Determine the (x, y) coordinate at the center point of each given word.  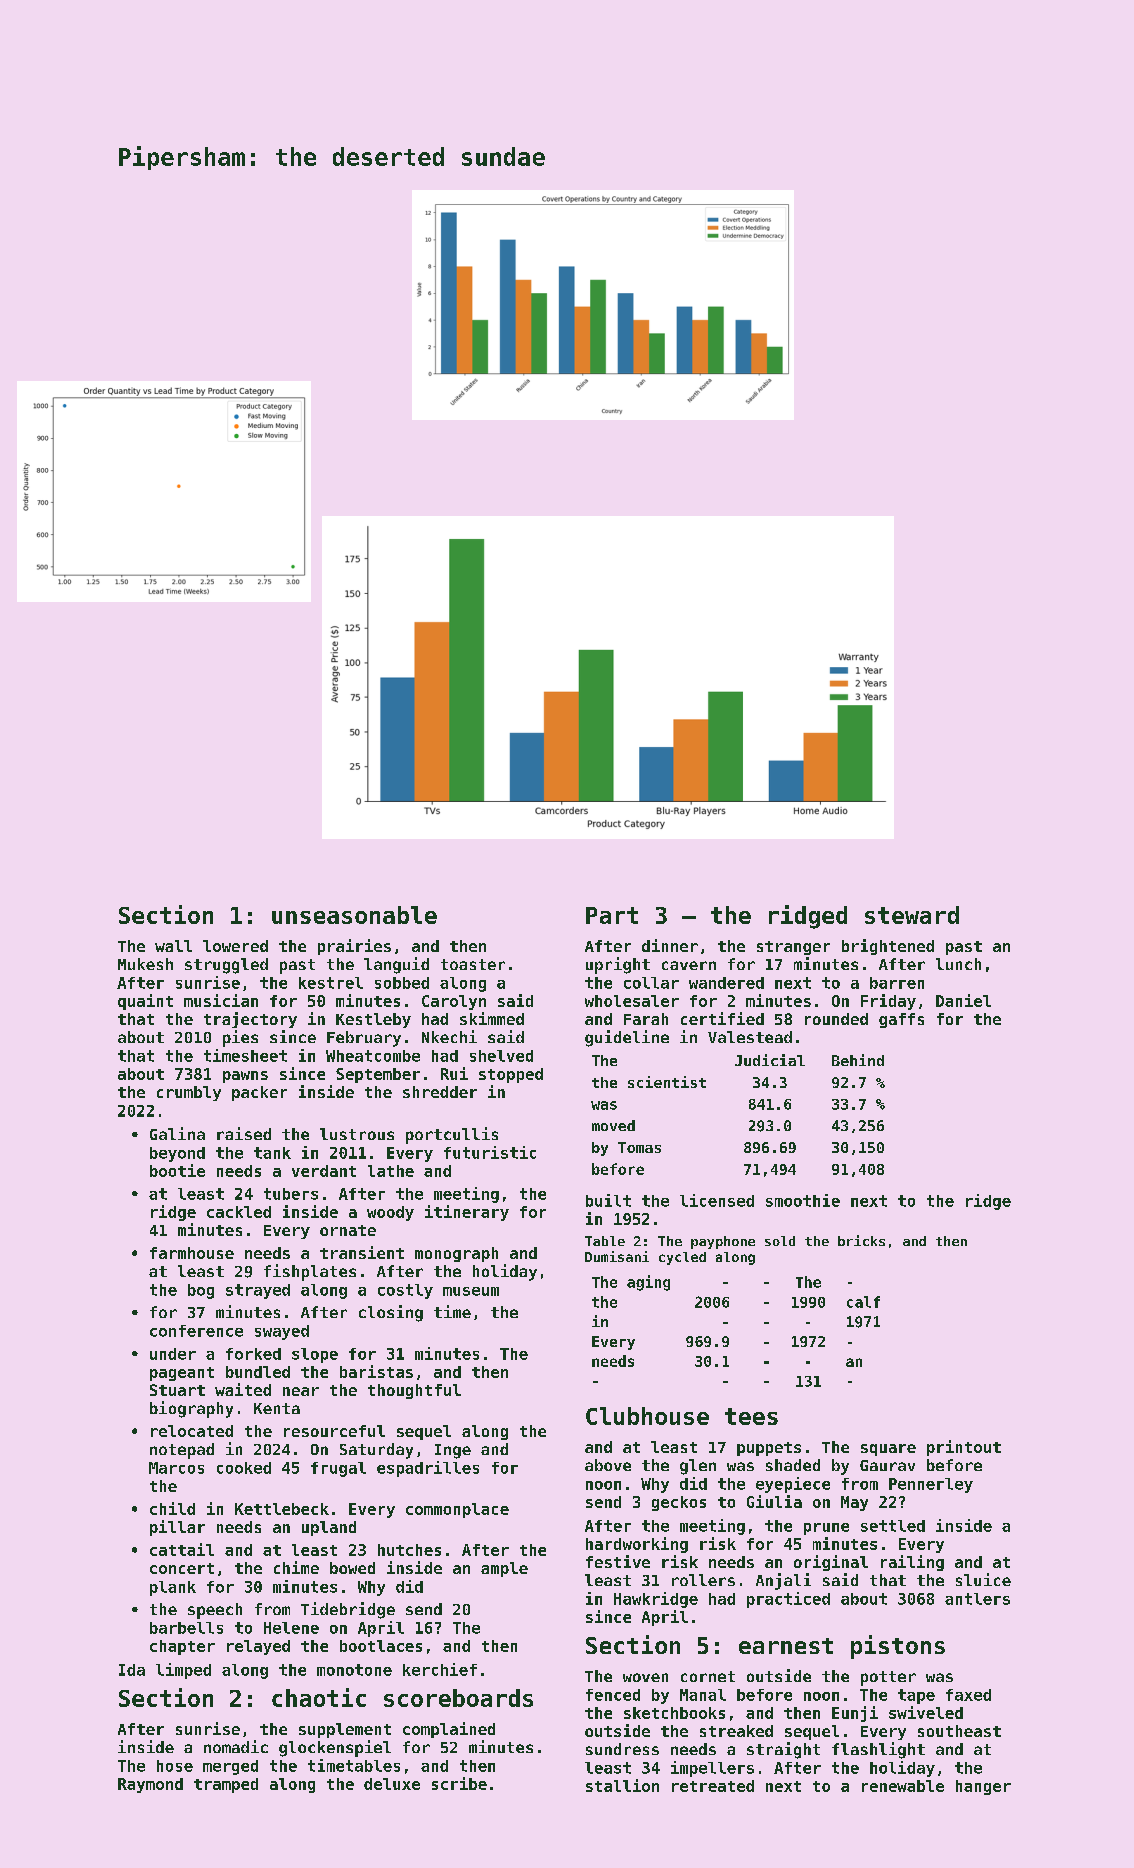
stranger (793, 948)
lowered (235, 946)
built (608, 1200)
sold (780, 1241)
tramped (226, 1785)
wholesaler (632, 1001)
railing (912, 1563)
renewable (903, 1786)
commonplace (457, 1510)
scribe (459, 1783)
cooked (244, 1468)
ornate (348, 1230)
